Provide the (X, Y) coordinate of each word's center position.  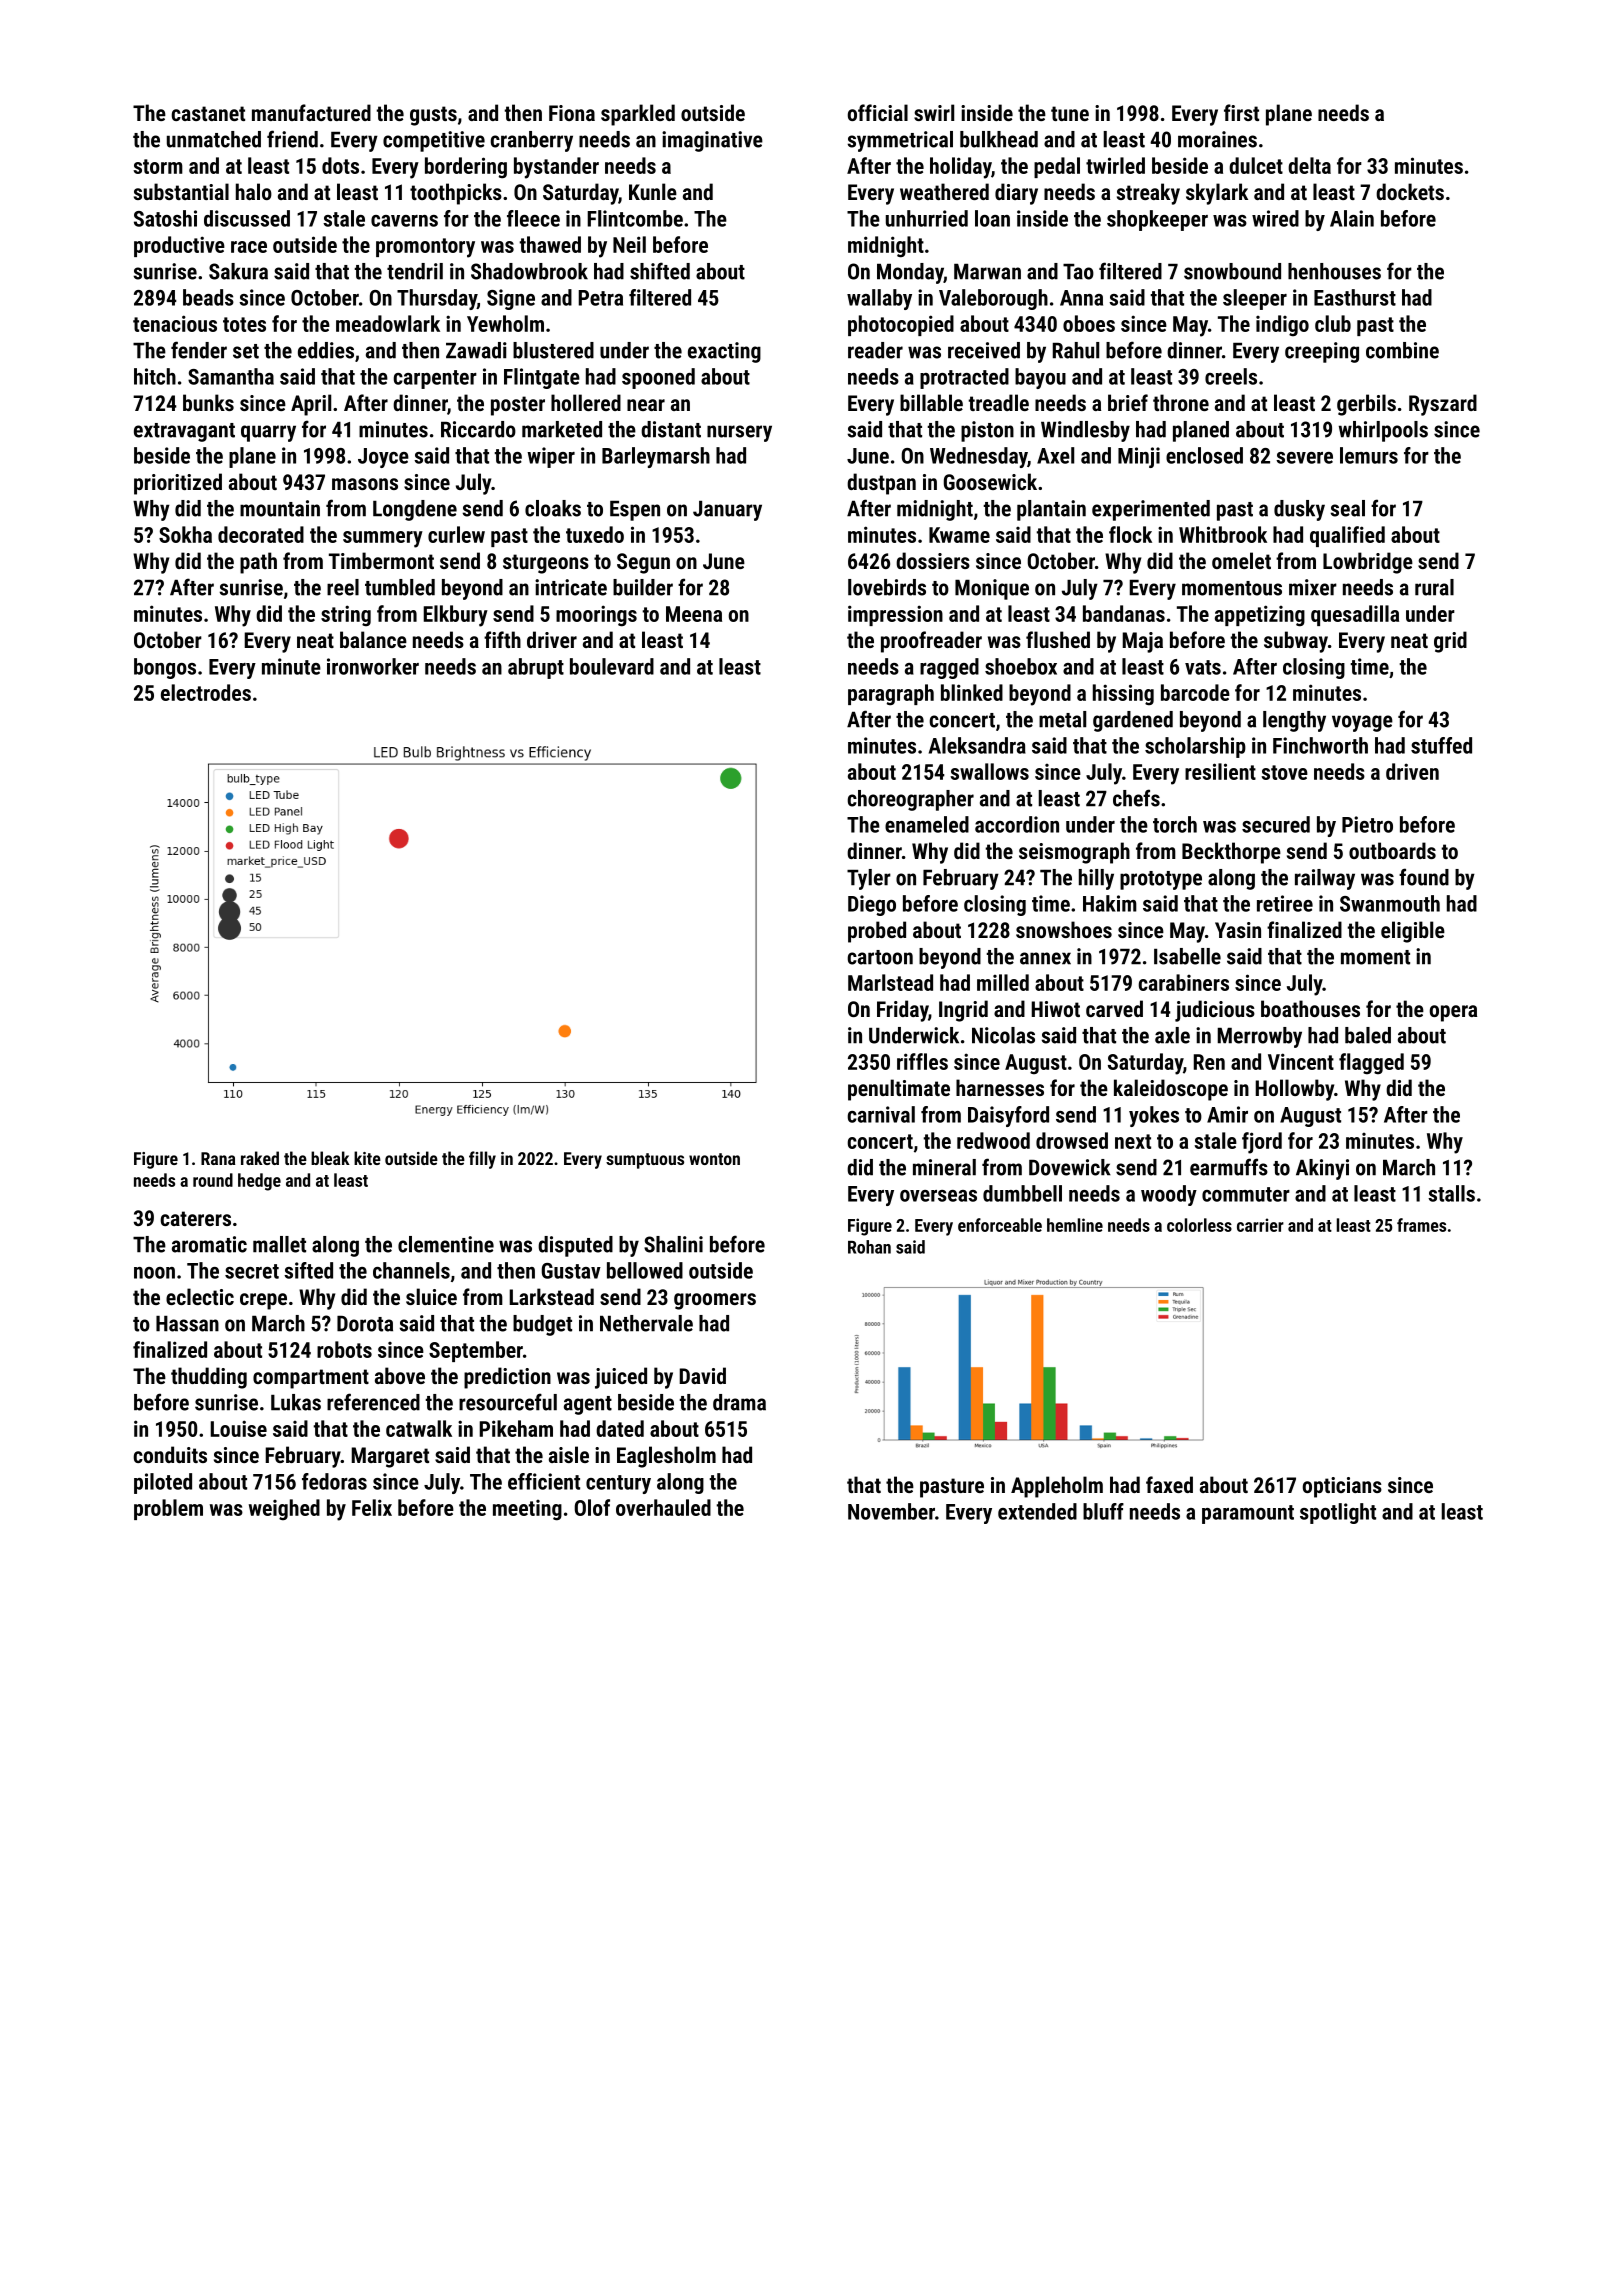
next (1133, 1141)
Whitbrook (1223, 534)
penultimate (899, 1090)
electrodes (206, 692)
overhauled (663, 1507)
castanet (208, 113)
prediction (507, 1378)
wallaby (879, 299)
